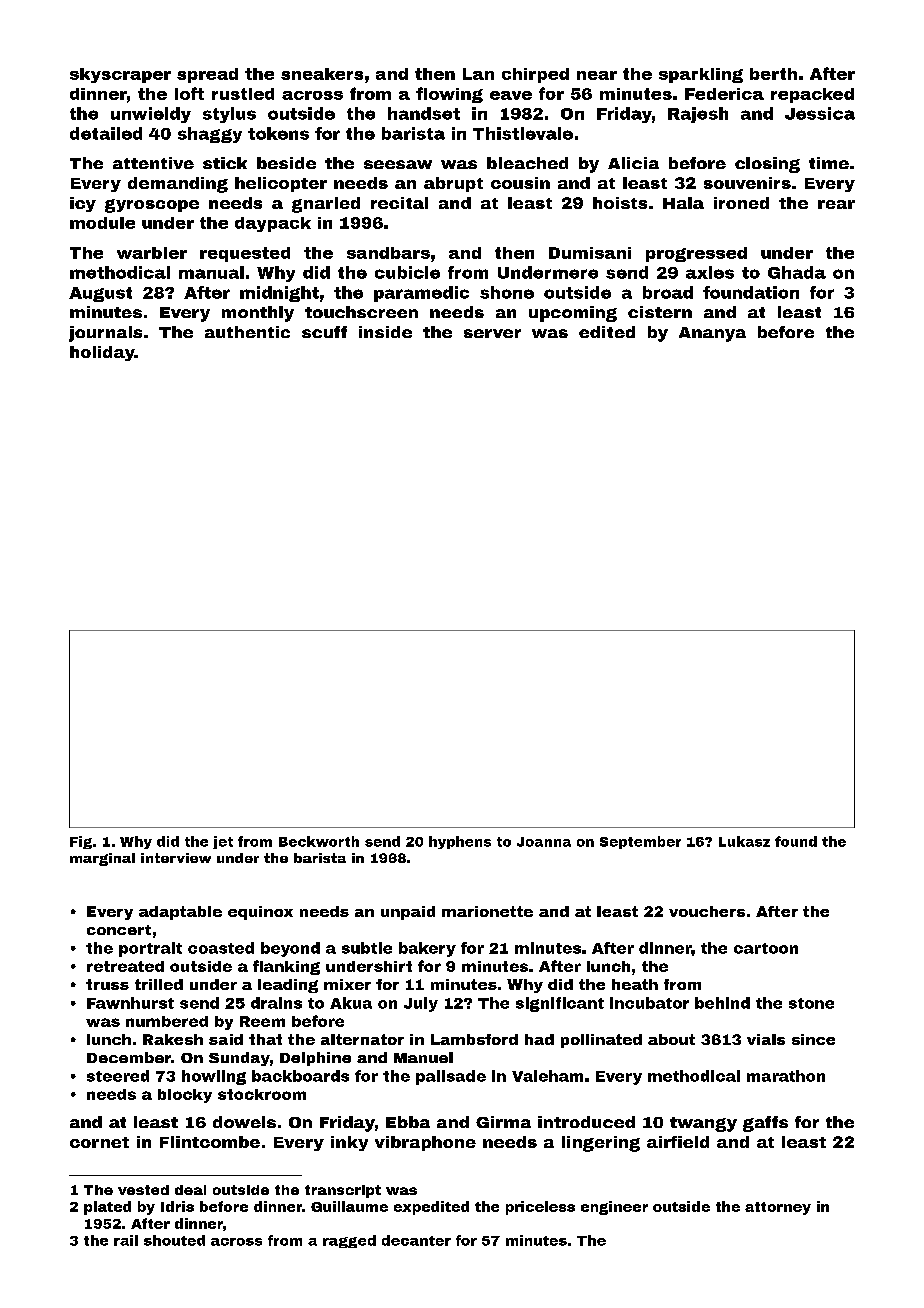 The image size is (924, 1308). Describe the element at coordinates (152, 253) in the document. I see `warbler` at that location.
